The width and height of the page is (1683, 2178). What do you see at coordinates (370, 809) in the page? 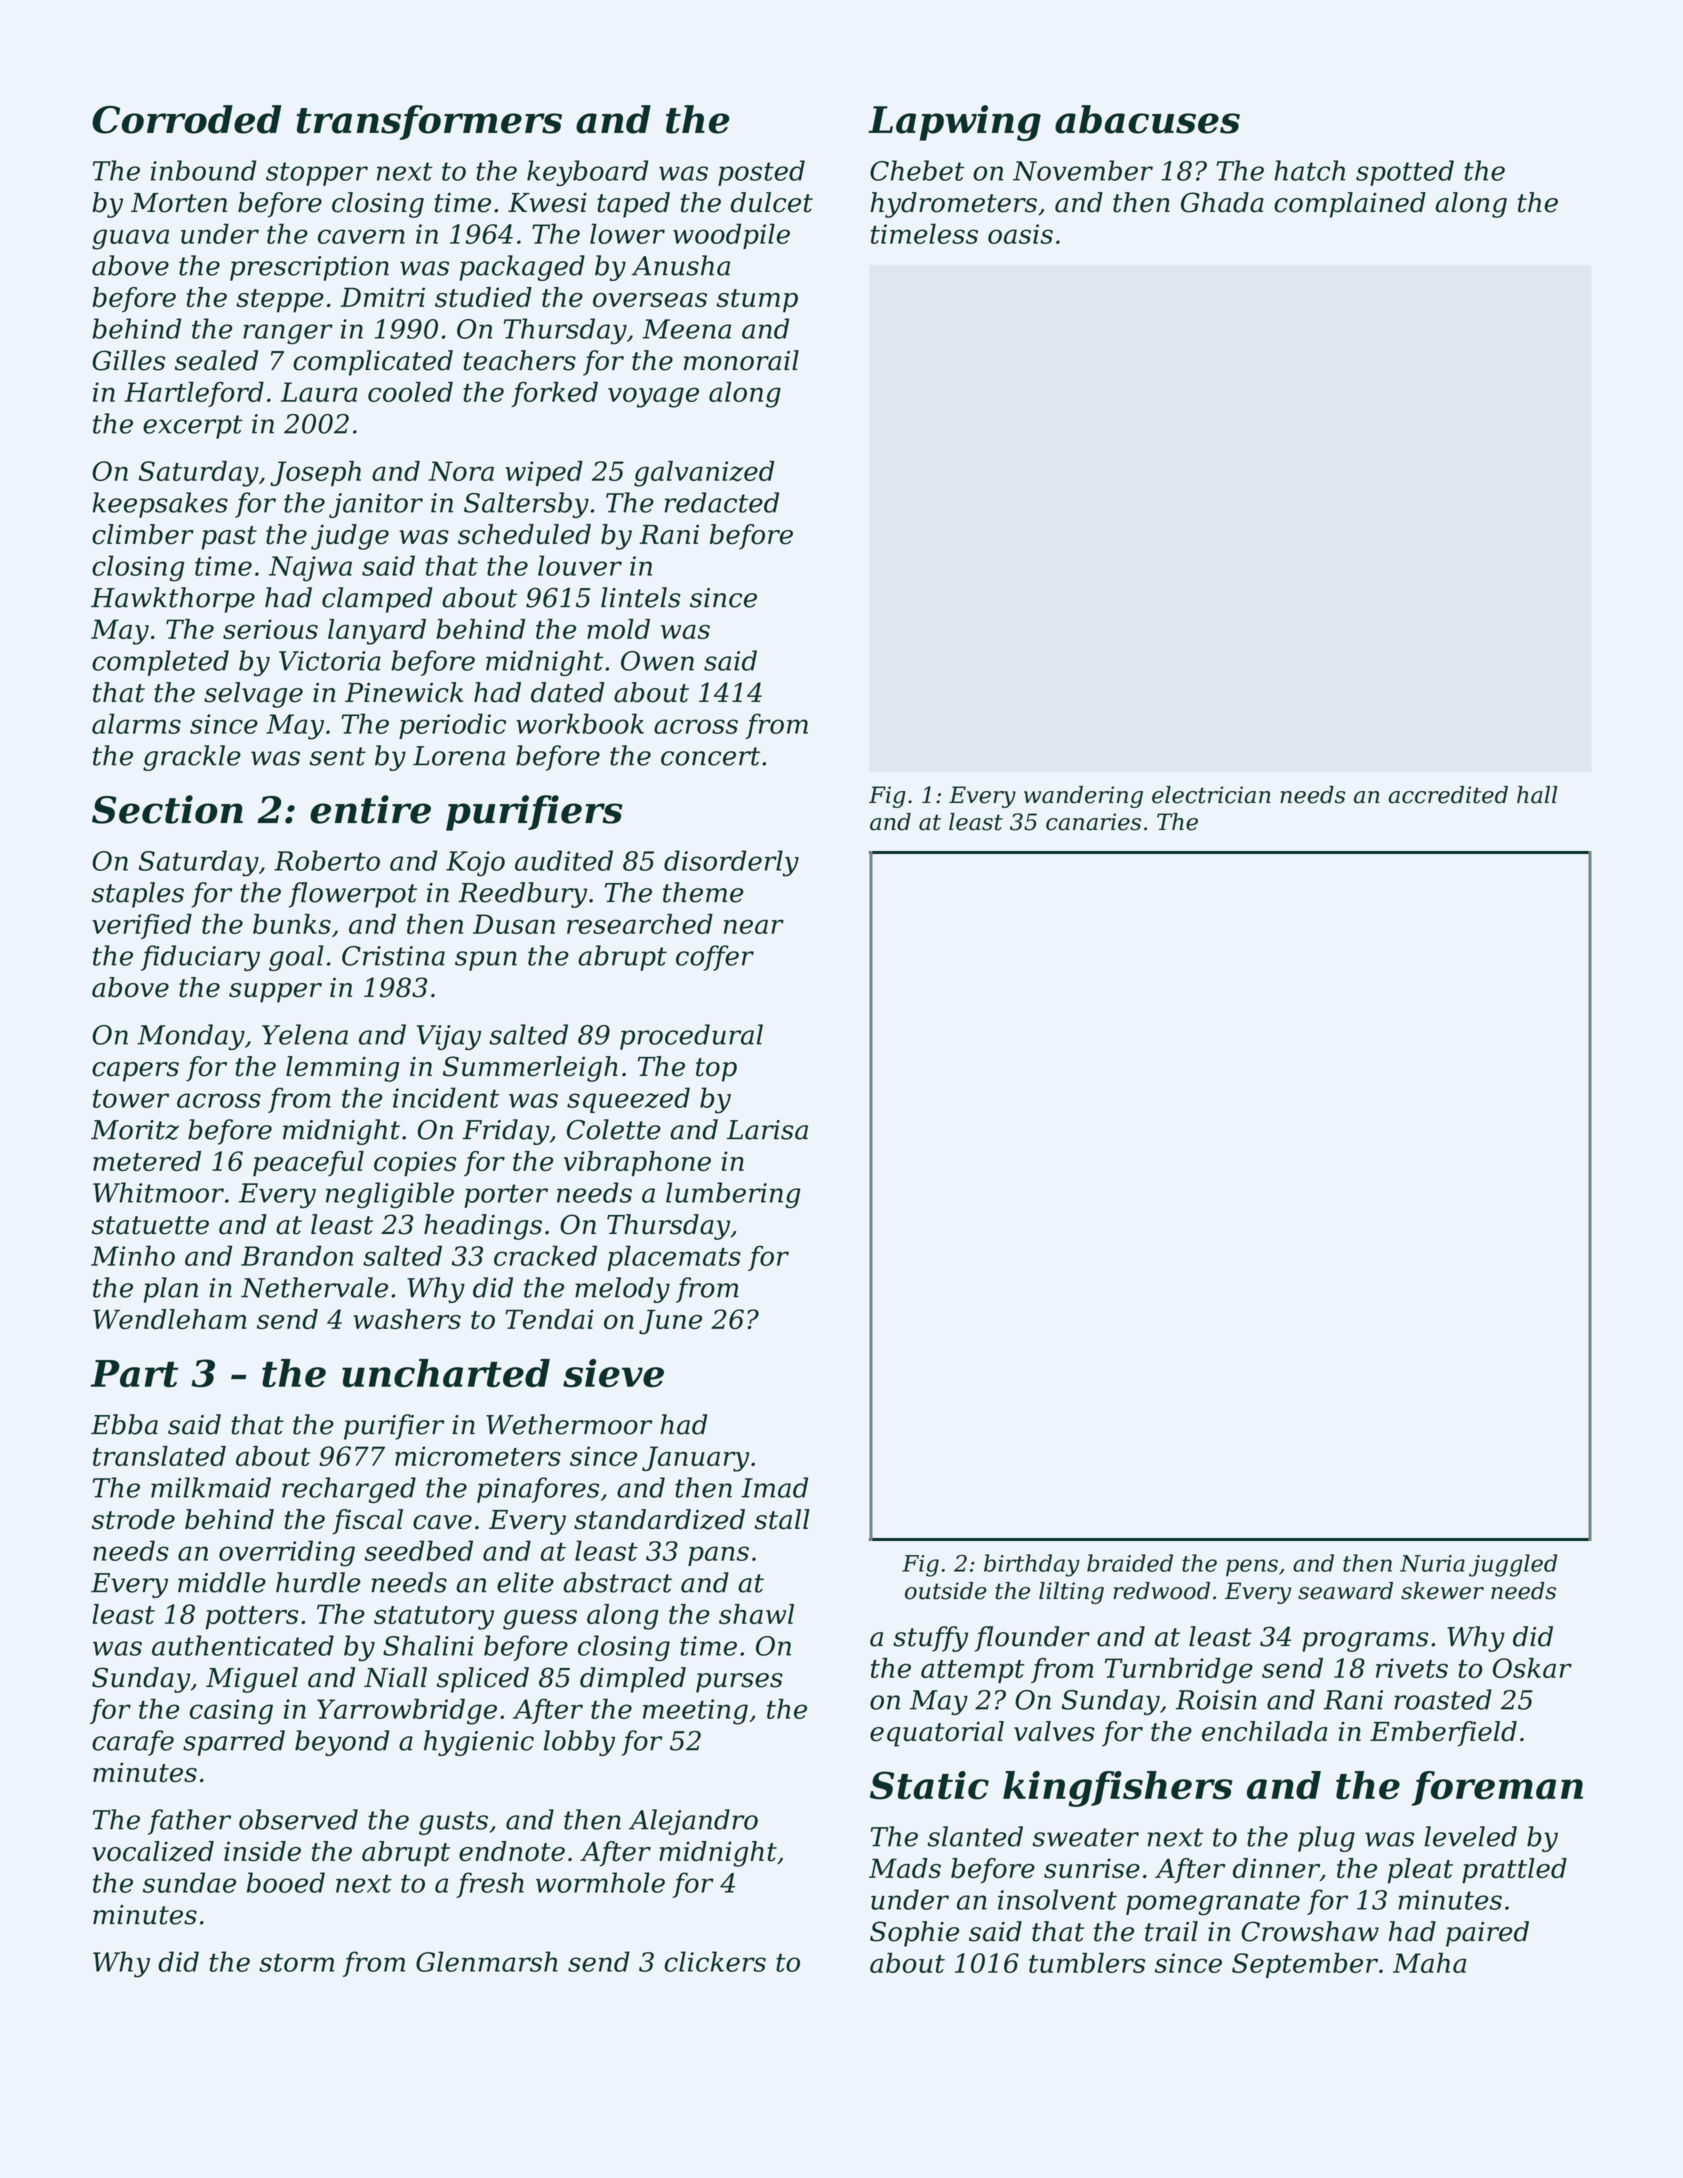
I see `entire` at bounding box center [370, 809].
